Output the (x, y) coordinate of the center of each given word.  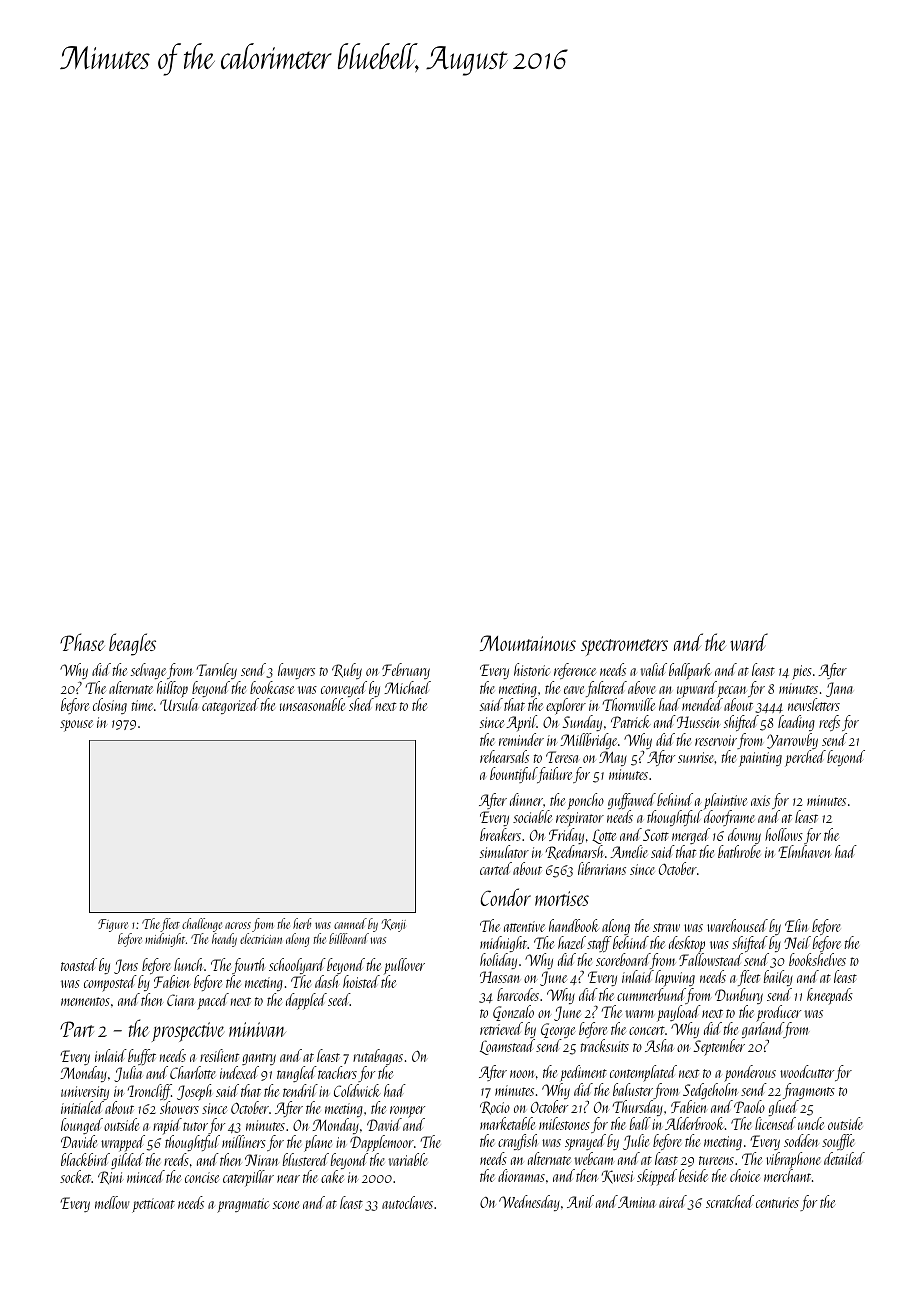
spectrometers (624, 647)
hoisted (361, 981)
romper (407, 1112)
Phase (82, 642)
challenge (202, 925)
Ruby (347, 671)
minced (146, 1176)
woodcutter (807, 1071)
